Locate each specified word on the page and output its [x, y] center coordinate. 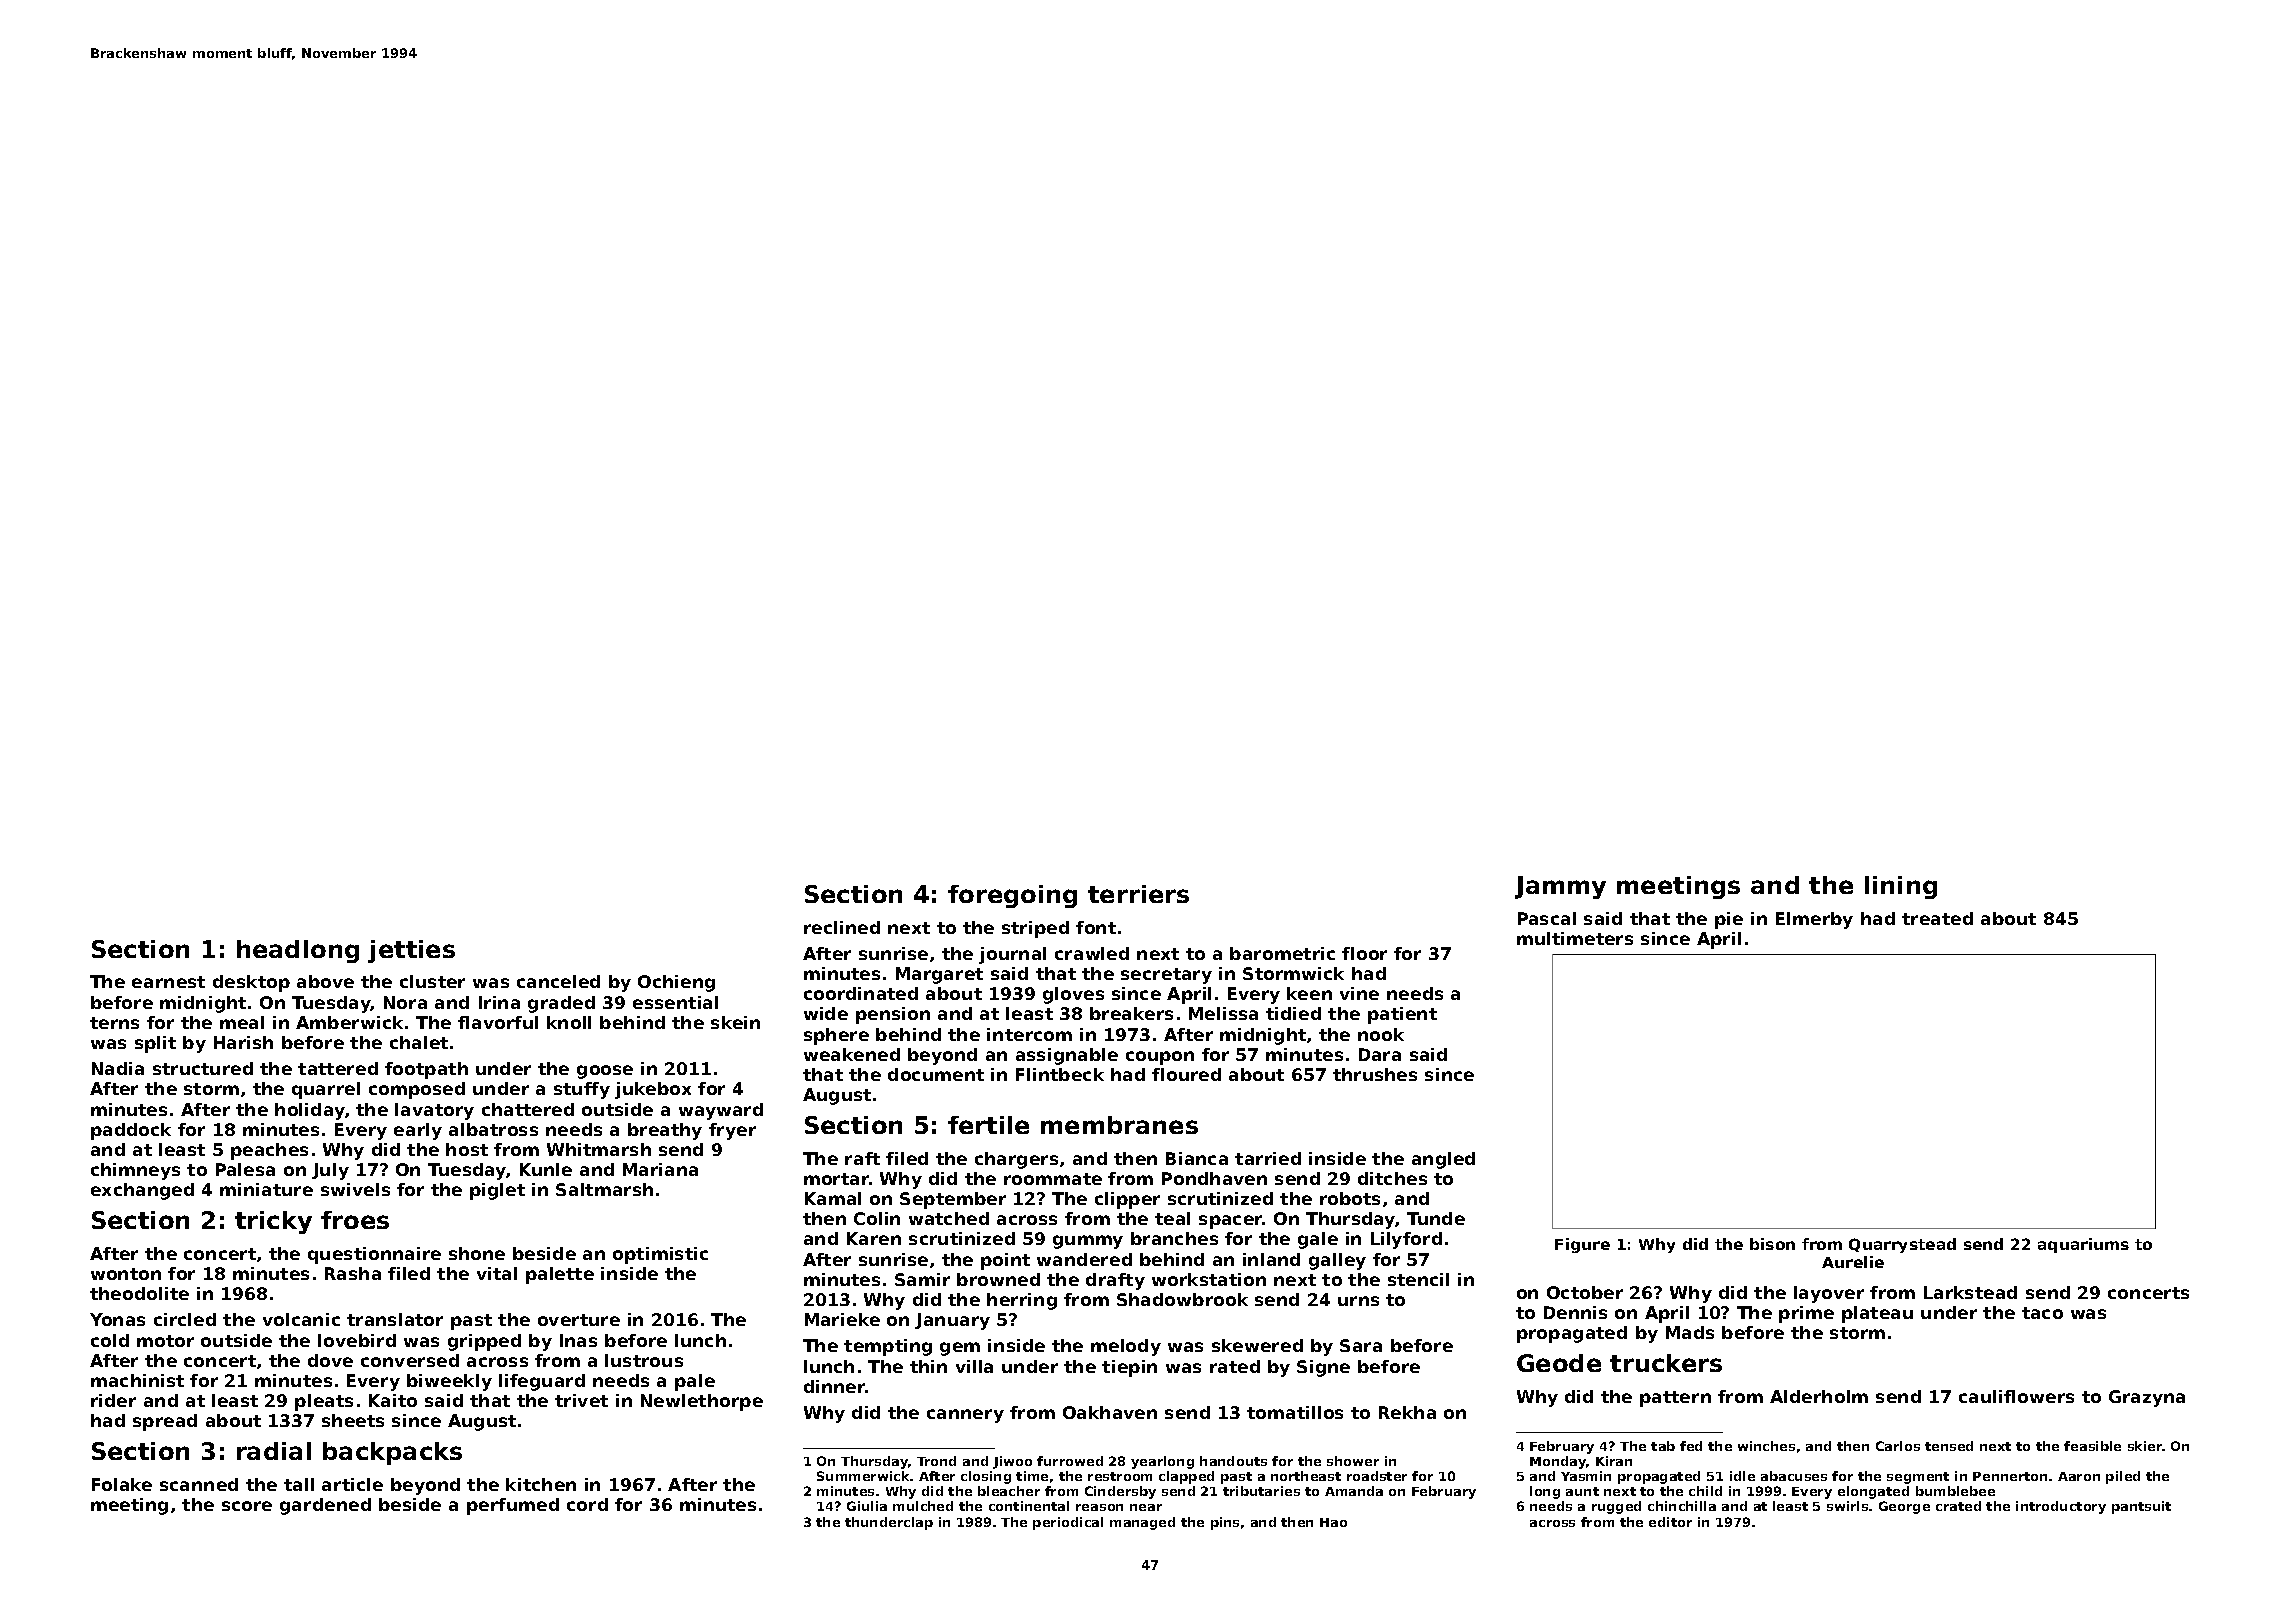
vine [1359, 993]
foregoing [1012, 896]
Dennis [1575, 1312]
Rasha [353, 1273]
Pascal [1547, 918]
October [1585, 1292]
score [247, 1506]
